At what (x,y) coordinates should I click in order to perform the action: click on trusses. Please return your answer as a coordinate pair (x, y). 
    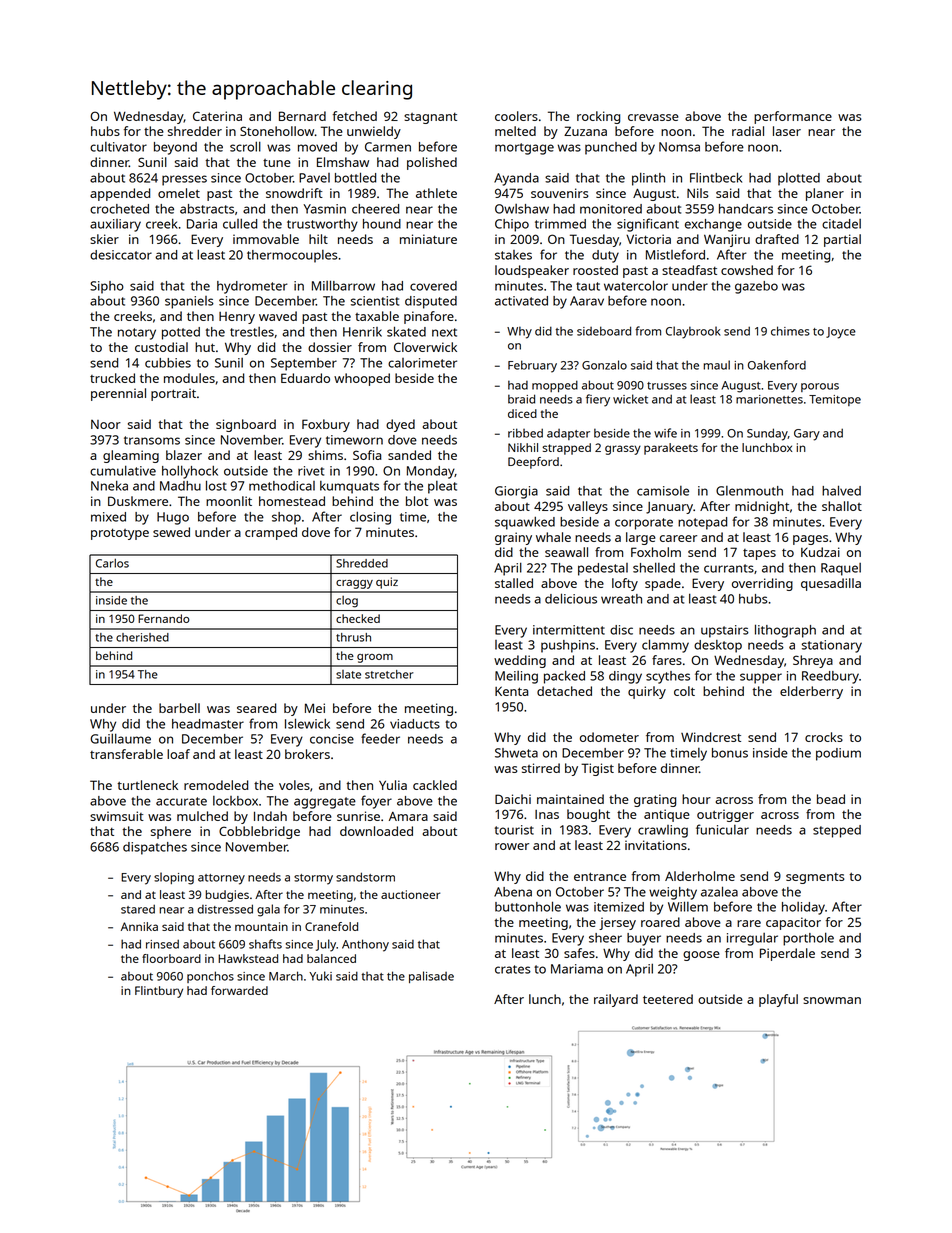
    Looking at the image, I should click on (667, 386).
